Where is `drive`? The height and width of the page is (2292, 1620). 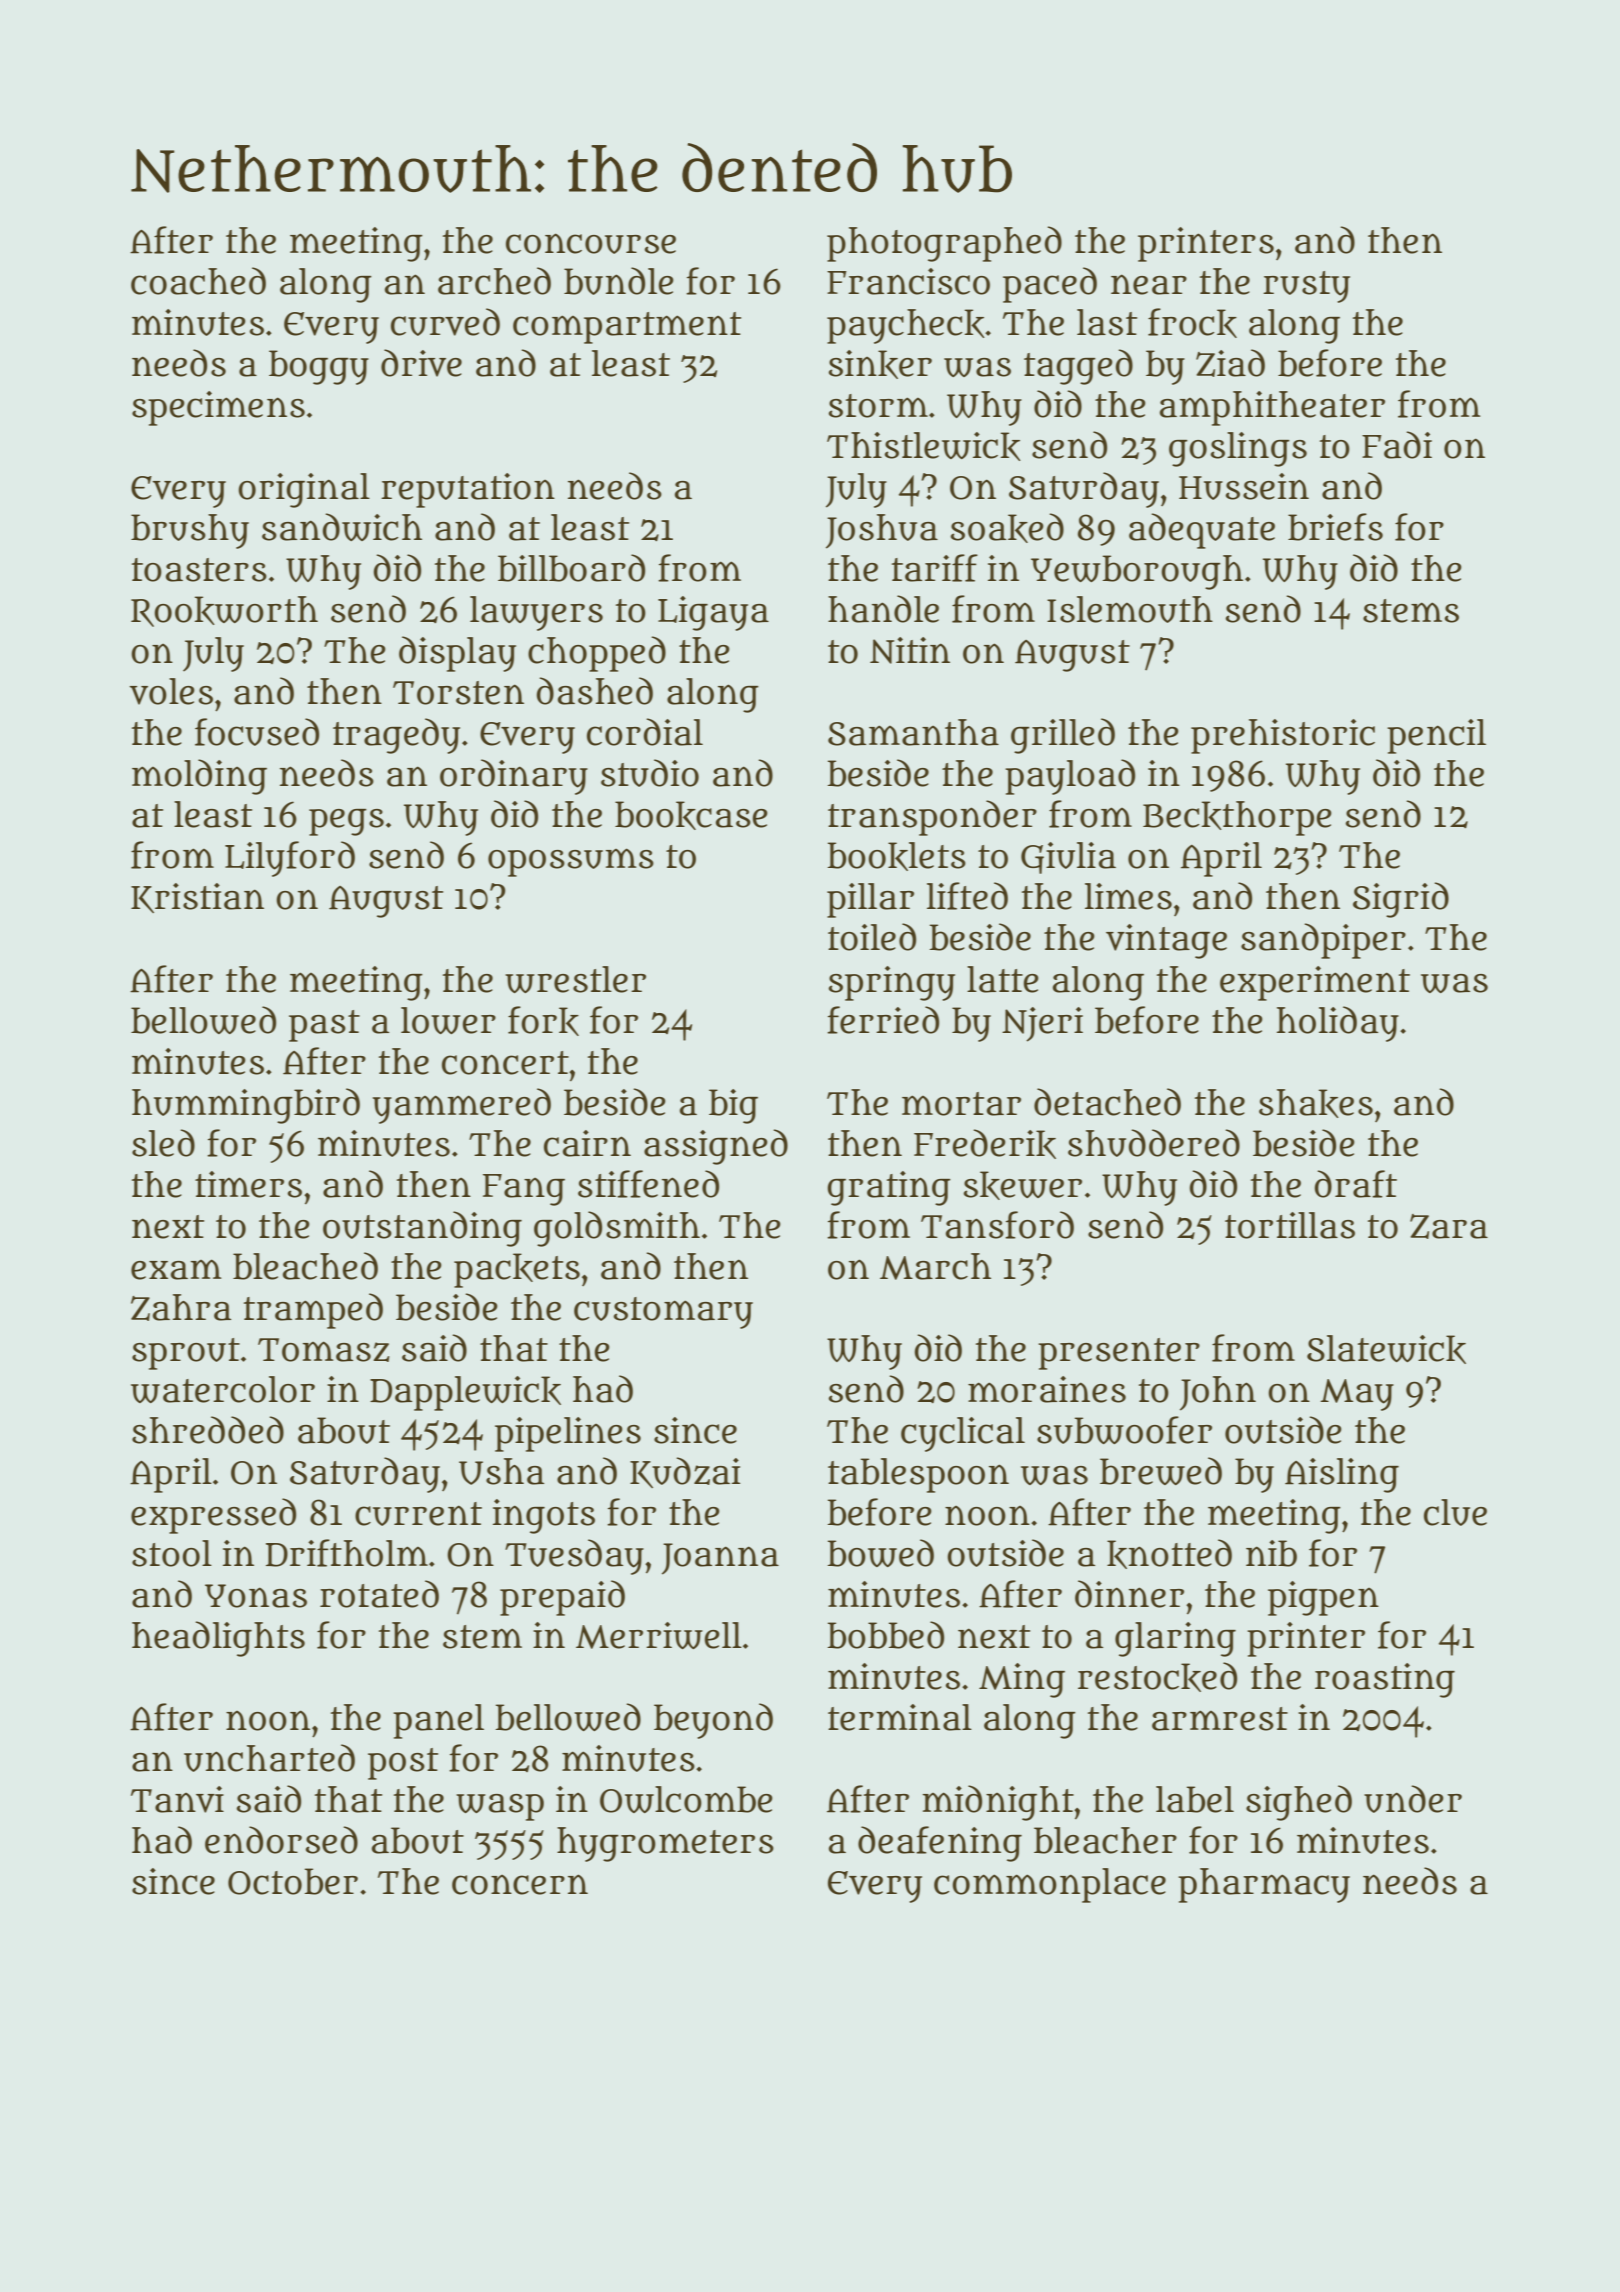 drive is located at coordinates (421, 363).
